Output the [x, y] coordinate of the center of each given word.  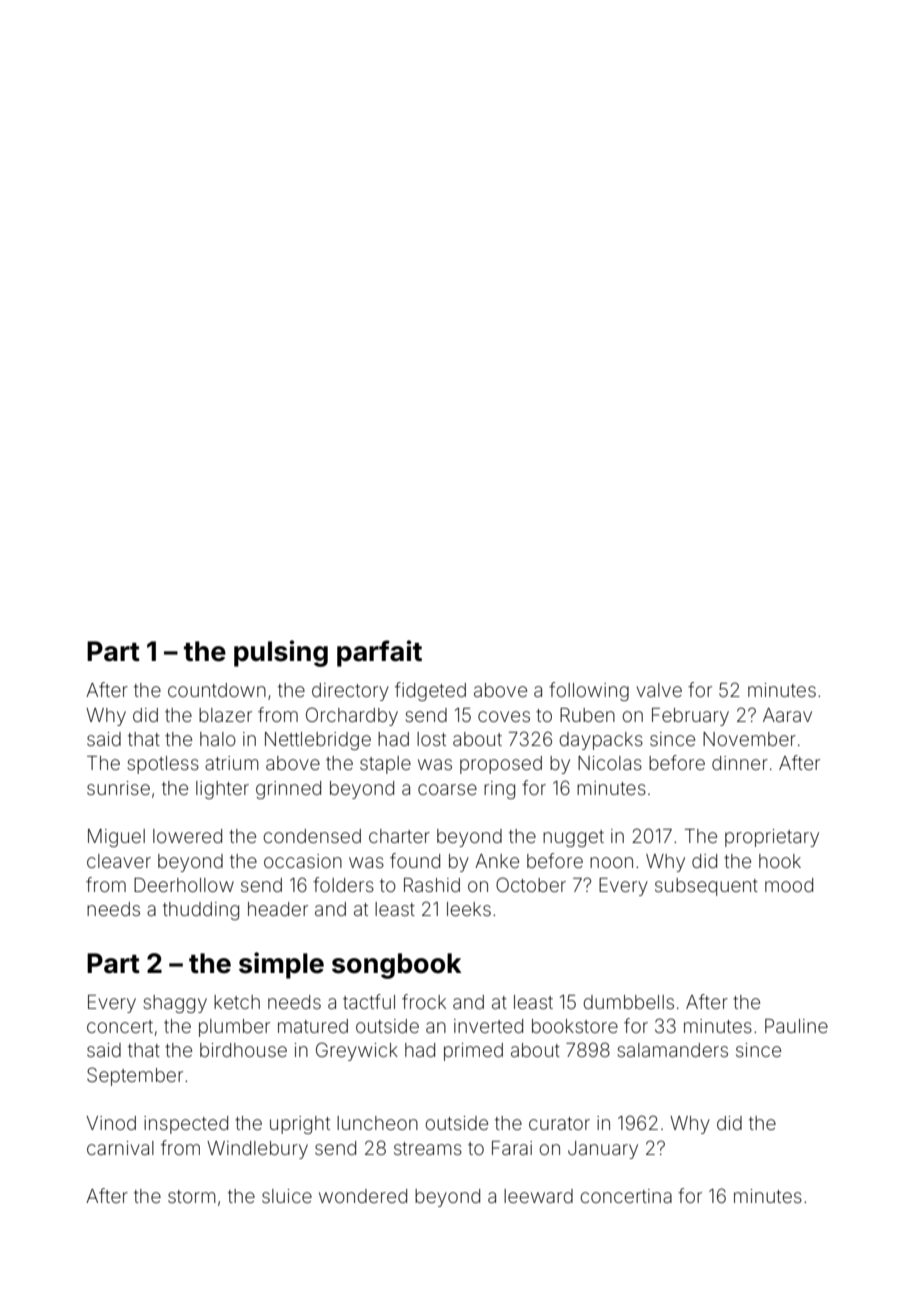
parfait [379, 653]
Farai [512, 1148]
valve [659, 690]
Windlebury [257, 1150]
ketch [237, 1002]
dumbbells [628, 1002]
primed [473, 1052]
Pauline [796, 1026]
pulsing [281, 653]
